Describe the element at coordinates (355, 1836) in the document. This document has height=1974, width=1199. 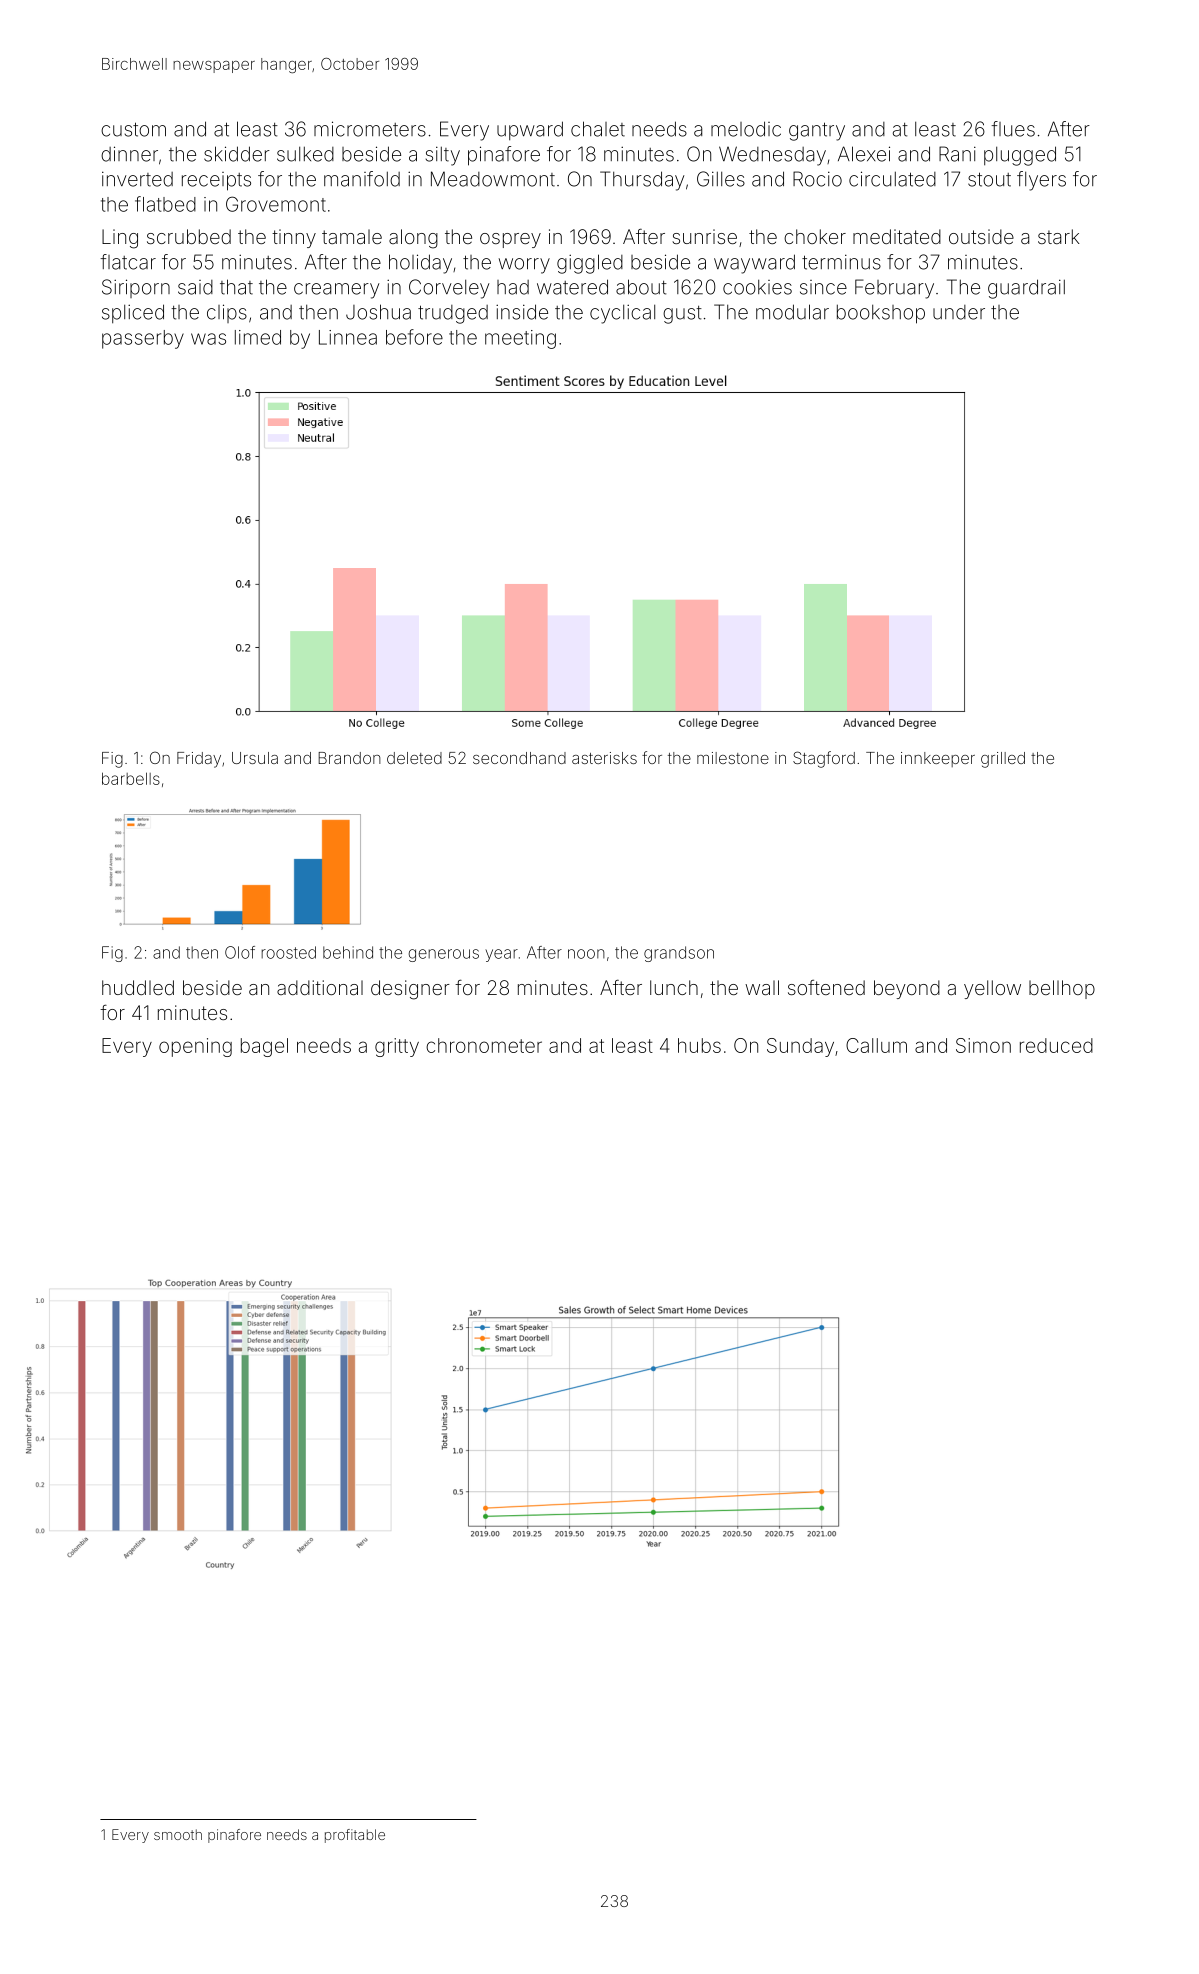
I see `profitable` at that location.
